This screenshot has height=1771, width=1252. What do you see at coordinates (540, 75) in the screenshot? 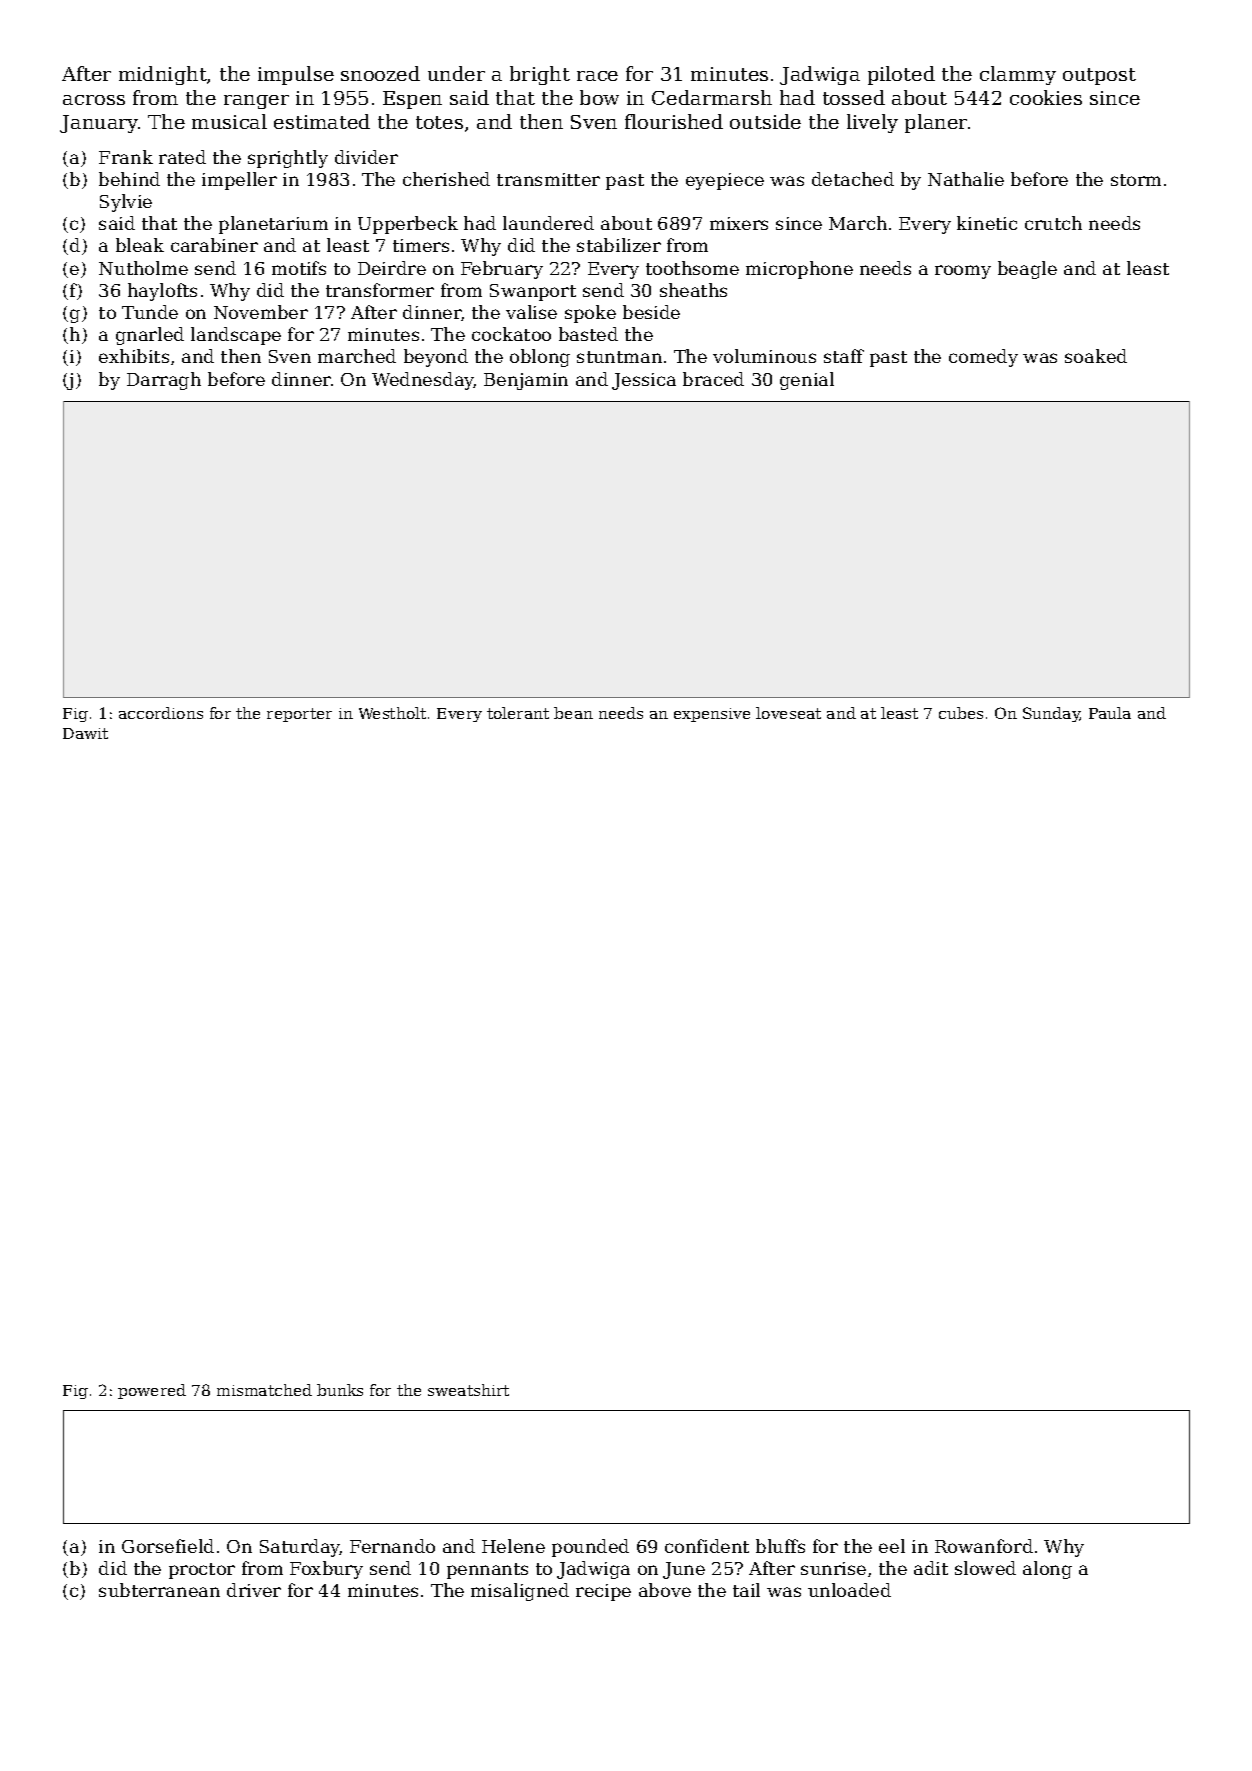
I see `bright` at bounding box center [540, 75].
